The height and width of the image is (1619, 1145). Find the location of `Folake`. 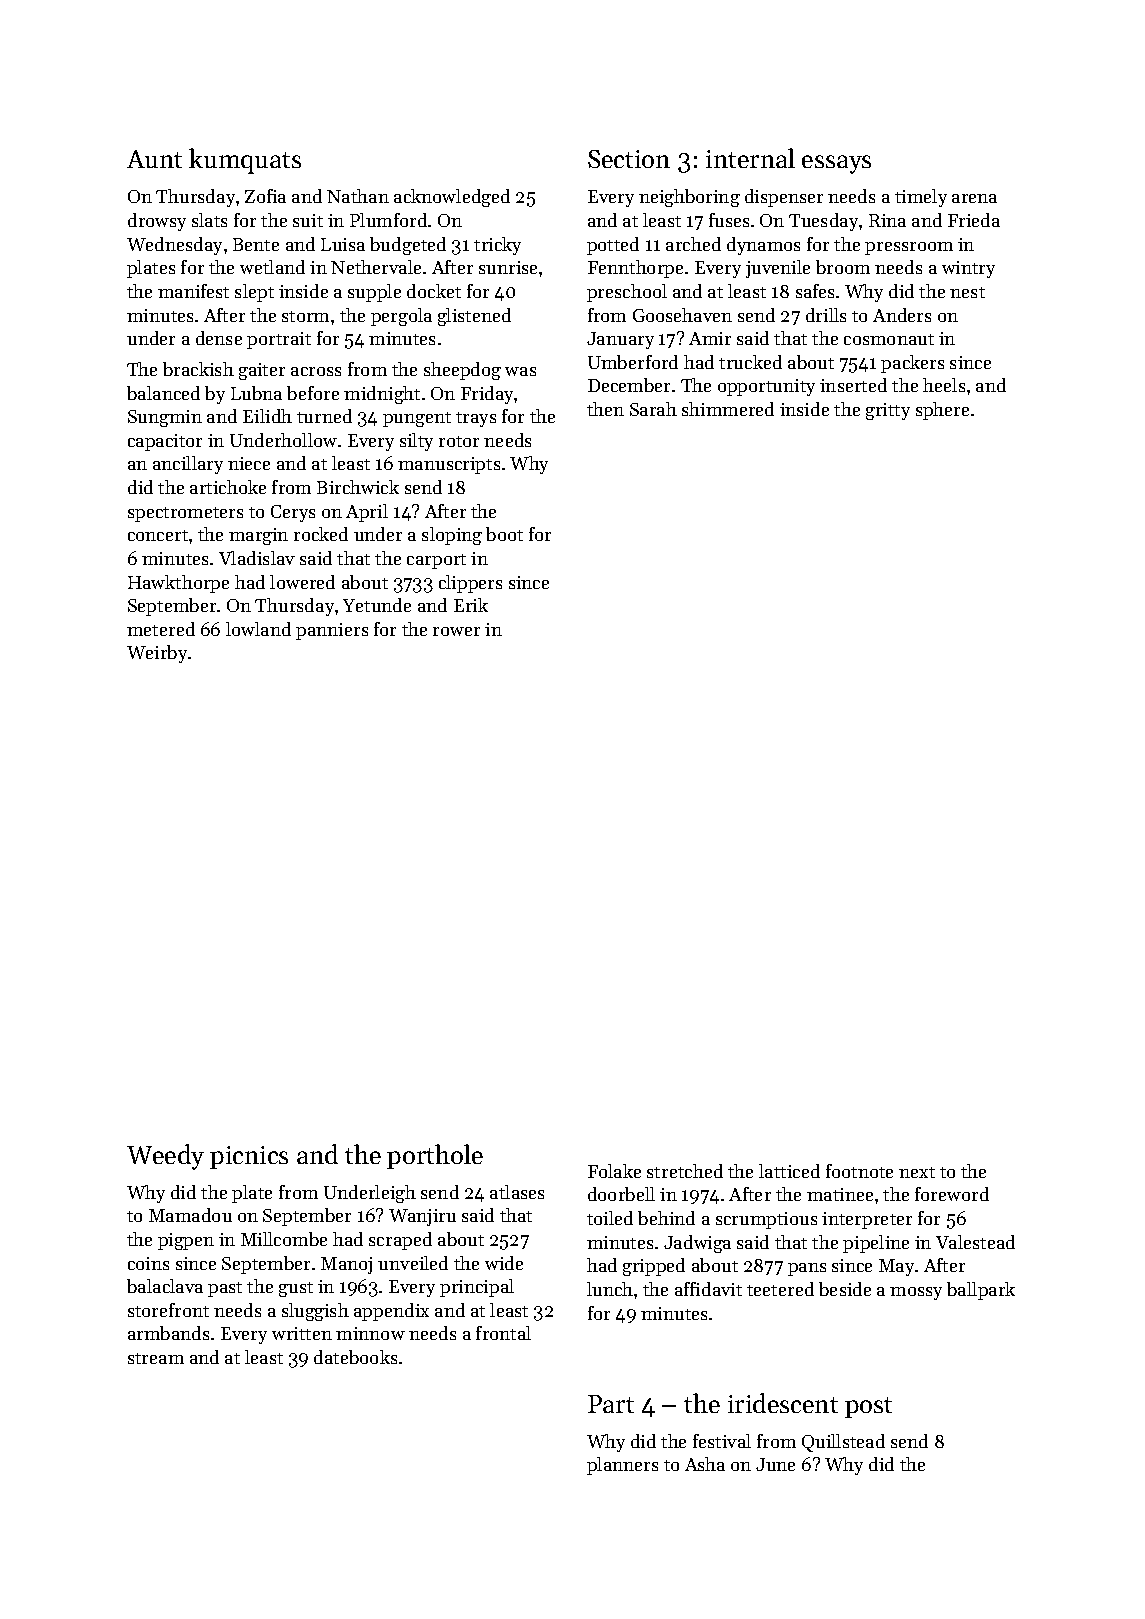

Folake is located at coordinates (614, 1171).
